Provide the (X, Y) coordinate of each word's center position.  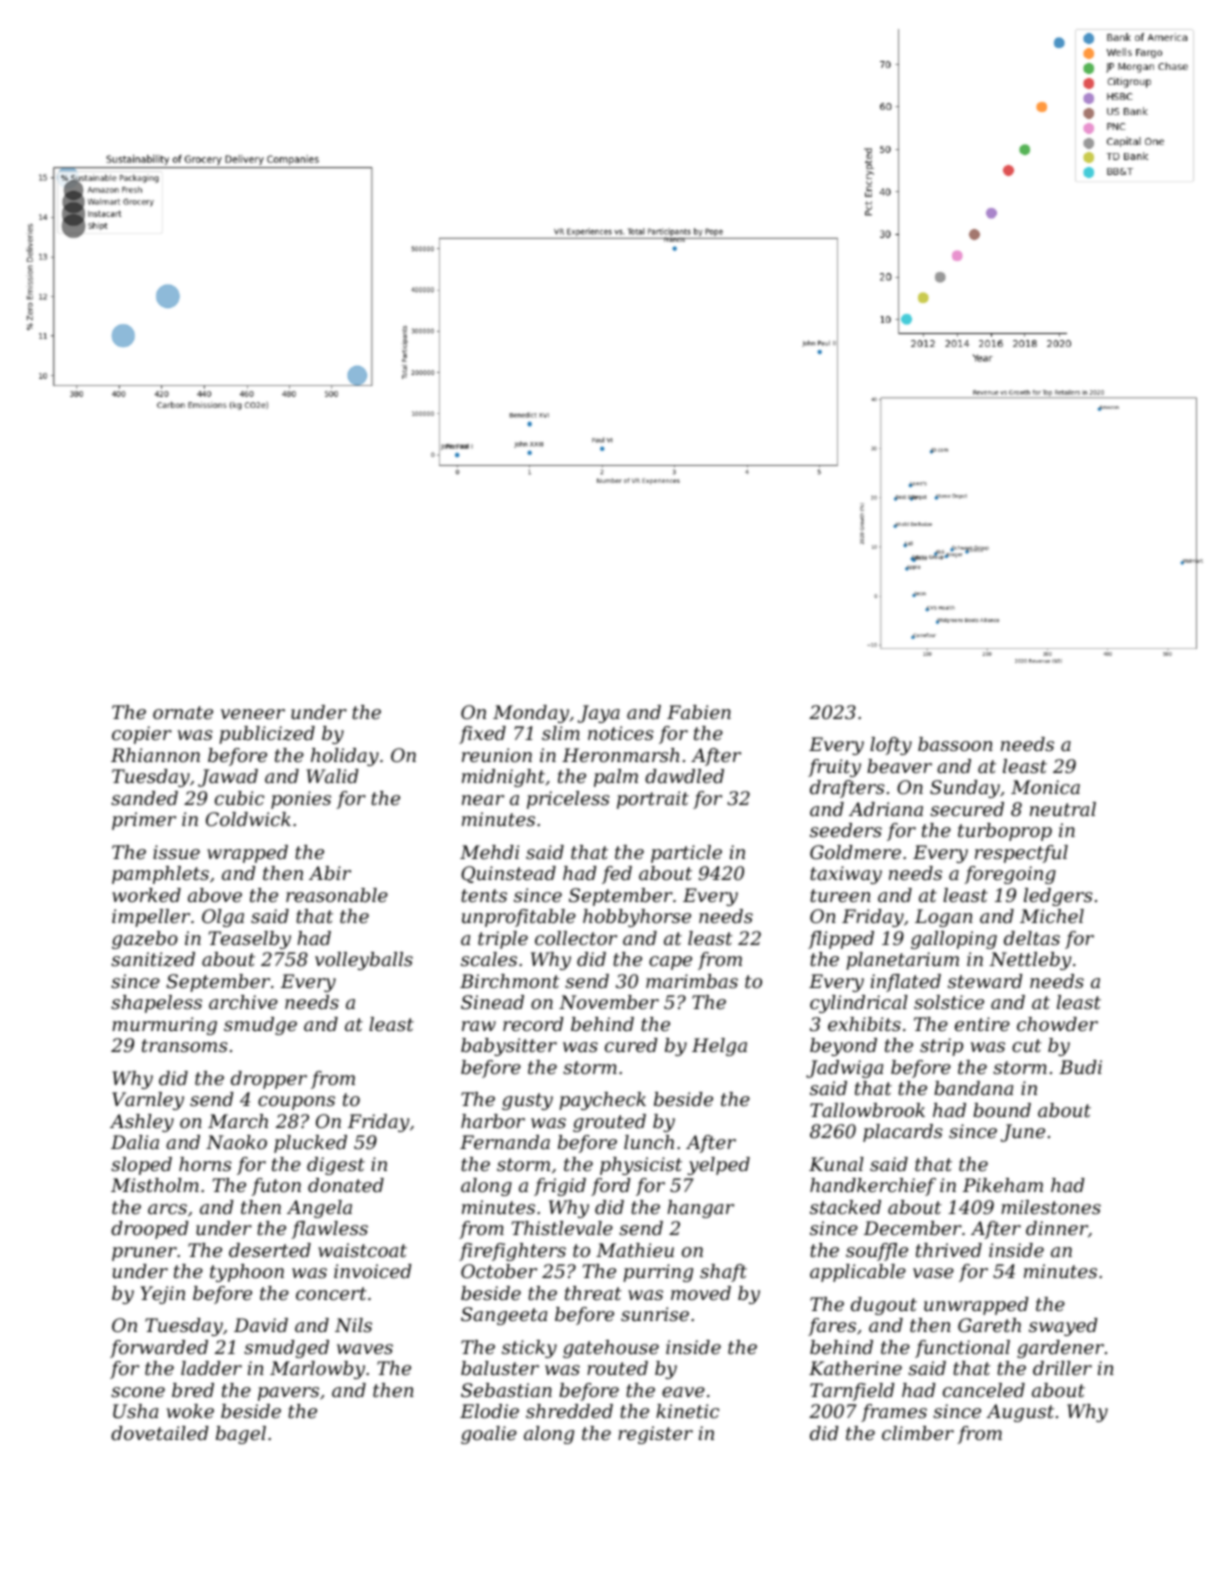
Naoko (236, 1142)
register (655, 1435)
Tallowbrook (867, 1110)
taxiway (846, 875)
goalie (489, 1435)
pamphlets (160, 875)
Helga (719, 1047)
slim (561, 733)
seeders (846, 830)
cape (670, 963)
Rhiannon (155, 755)
